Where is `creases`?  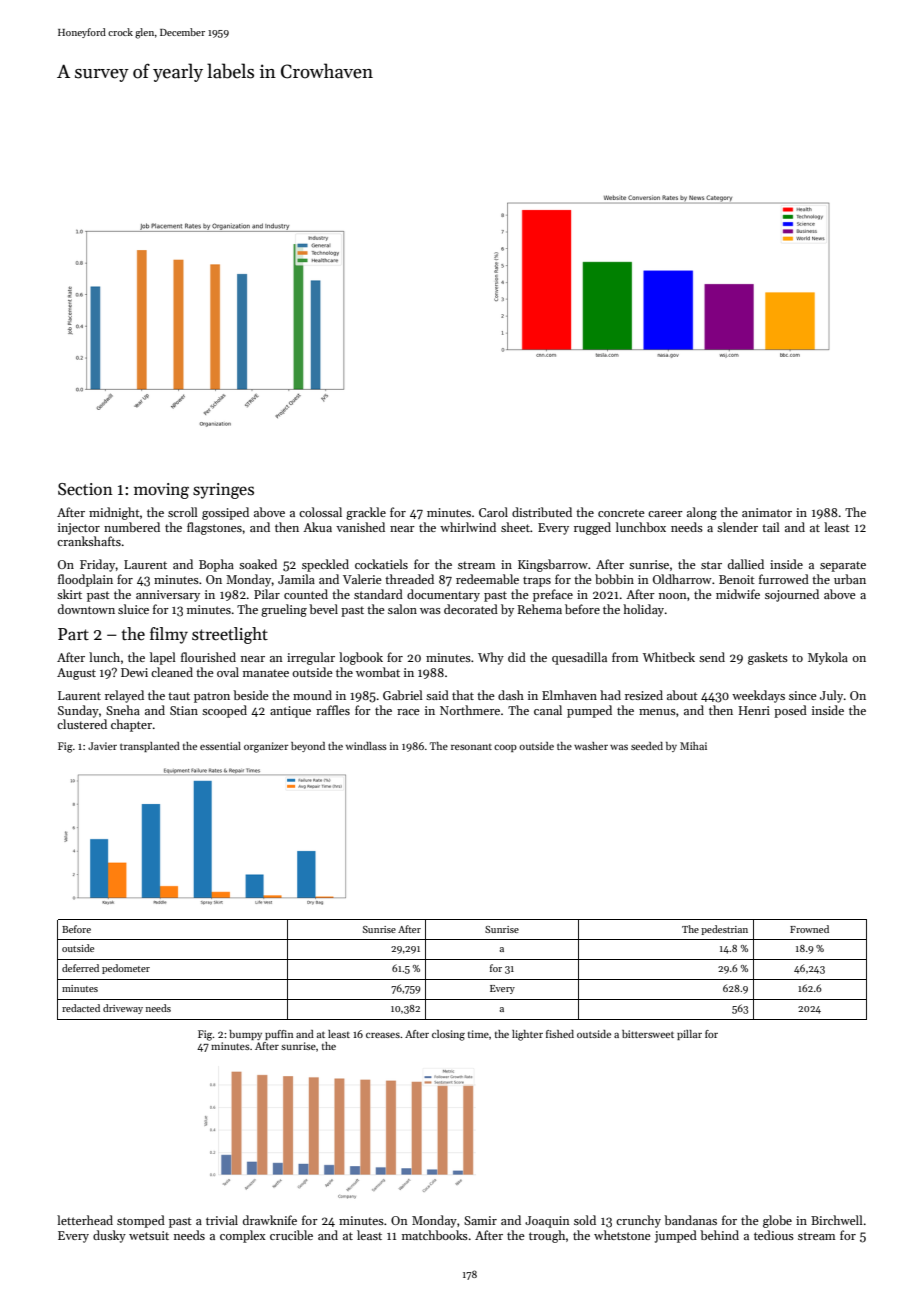
creases is located at coordinates (383, 1035).
